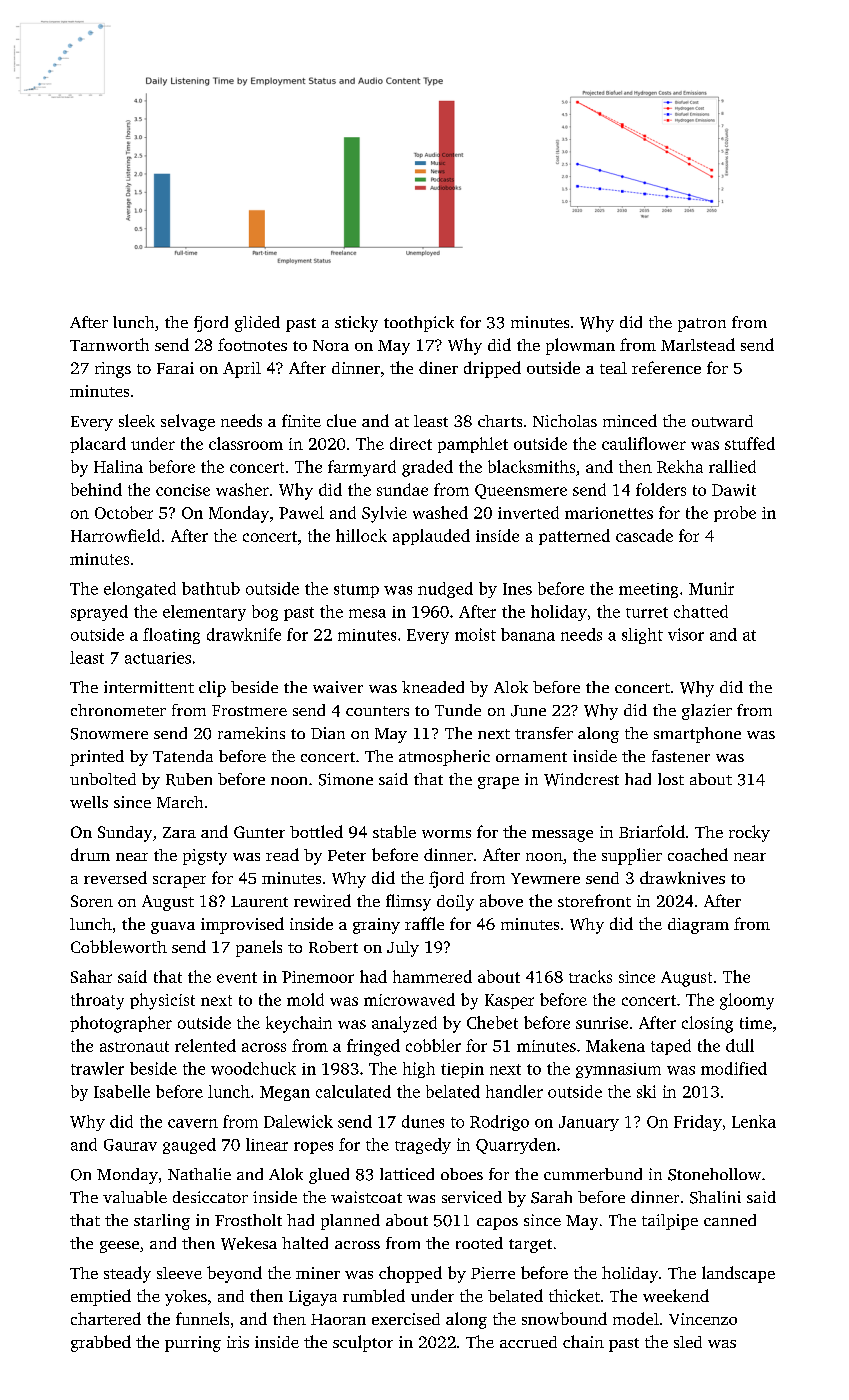 The image size is (849, 1400). Describe the element at coordinates (574, 537) in the screenshot. I see `patterned` at that location.
